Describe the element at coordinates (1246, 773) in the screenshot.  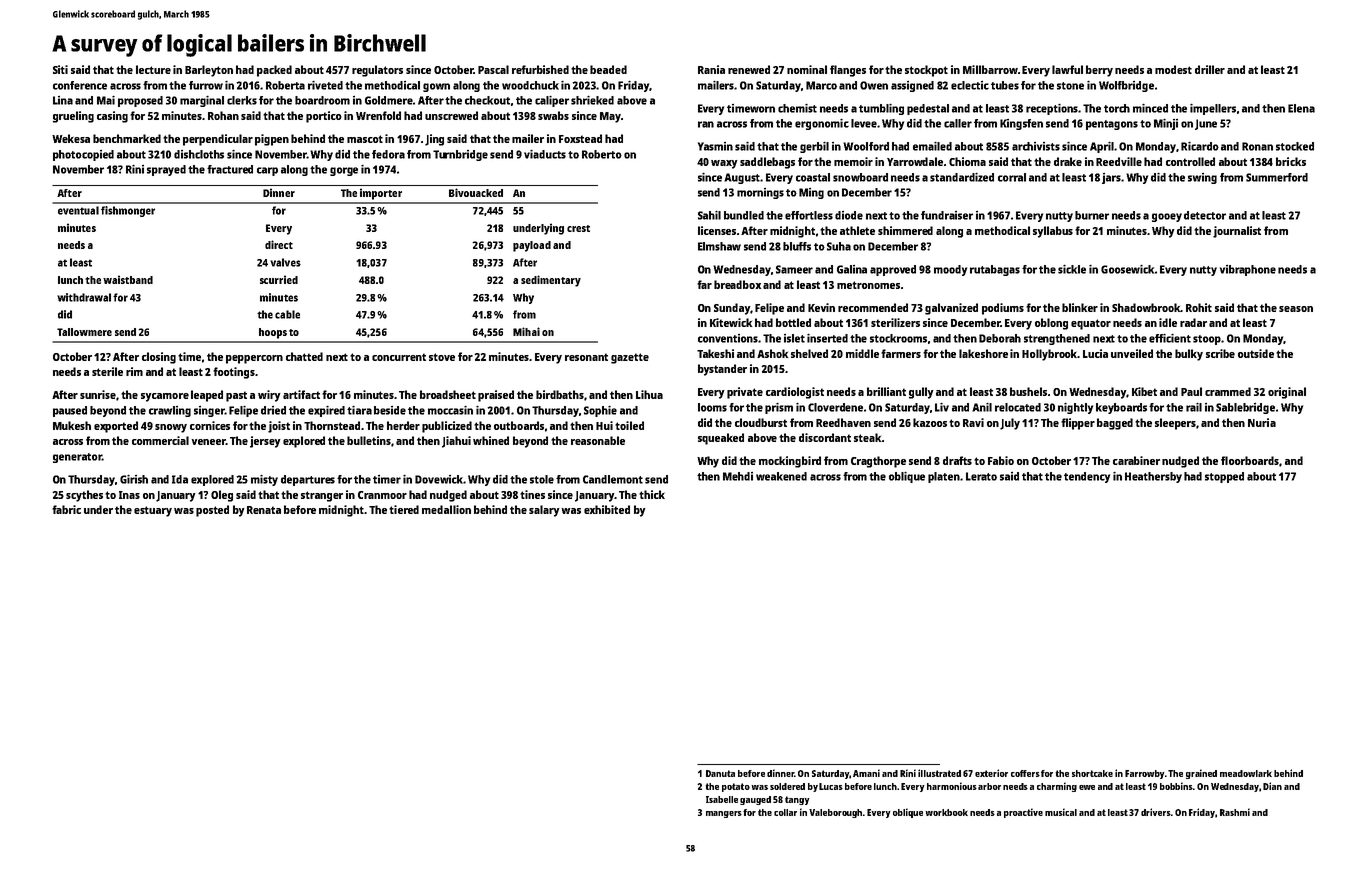
I see `meadowlark` at that location.
